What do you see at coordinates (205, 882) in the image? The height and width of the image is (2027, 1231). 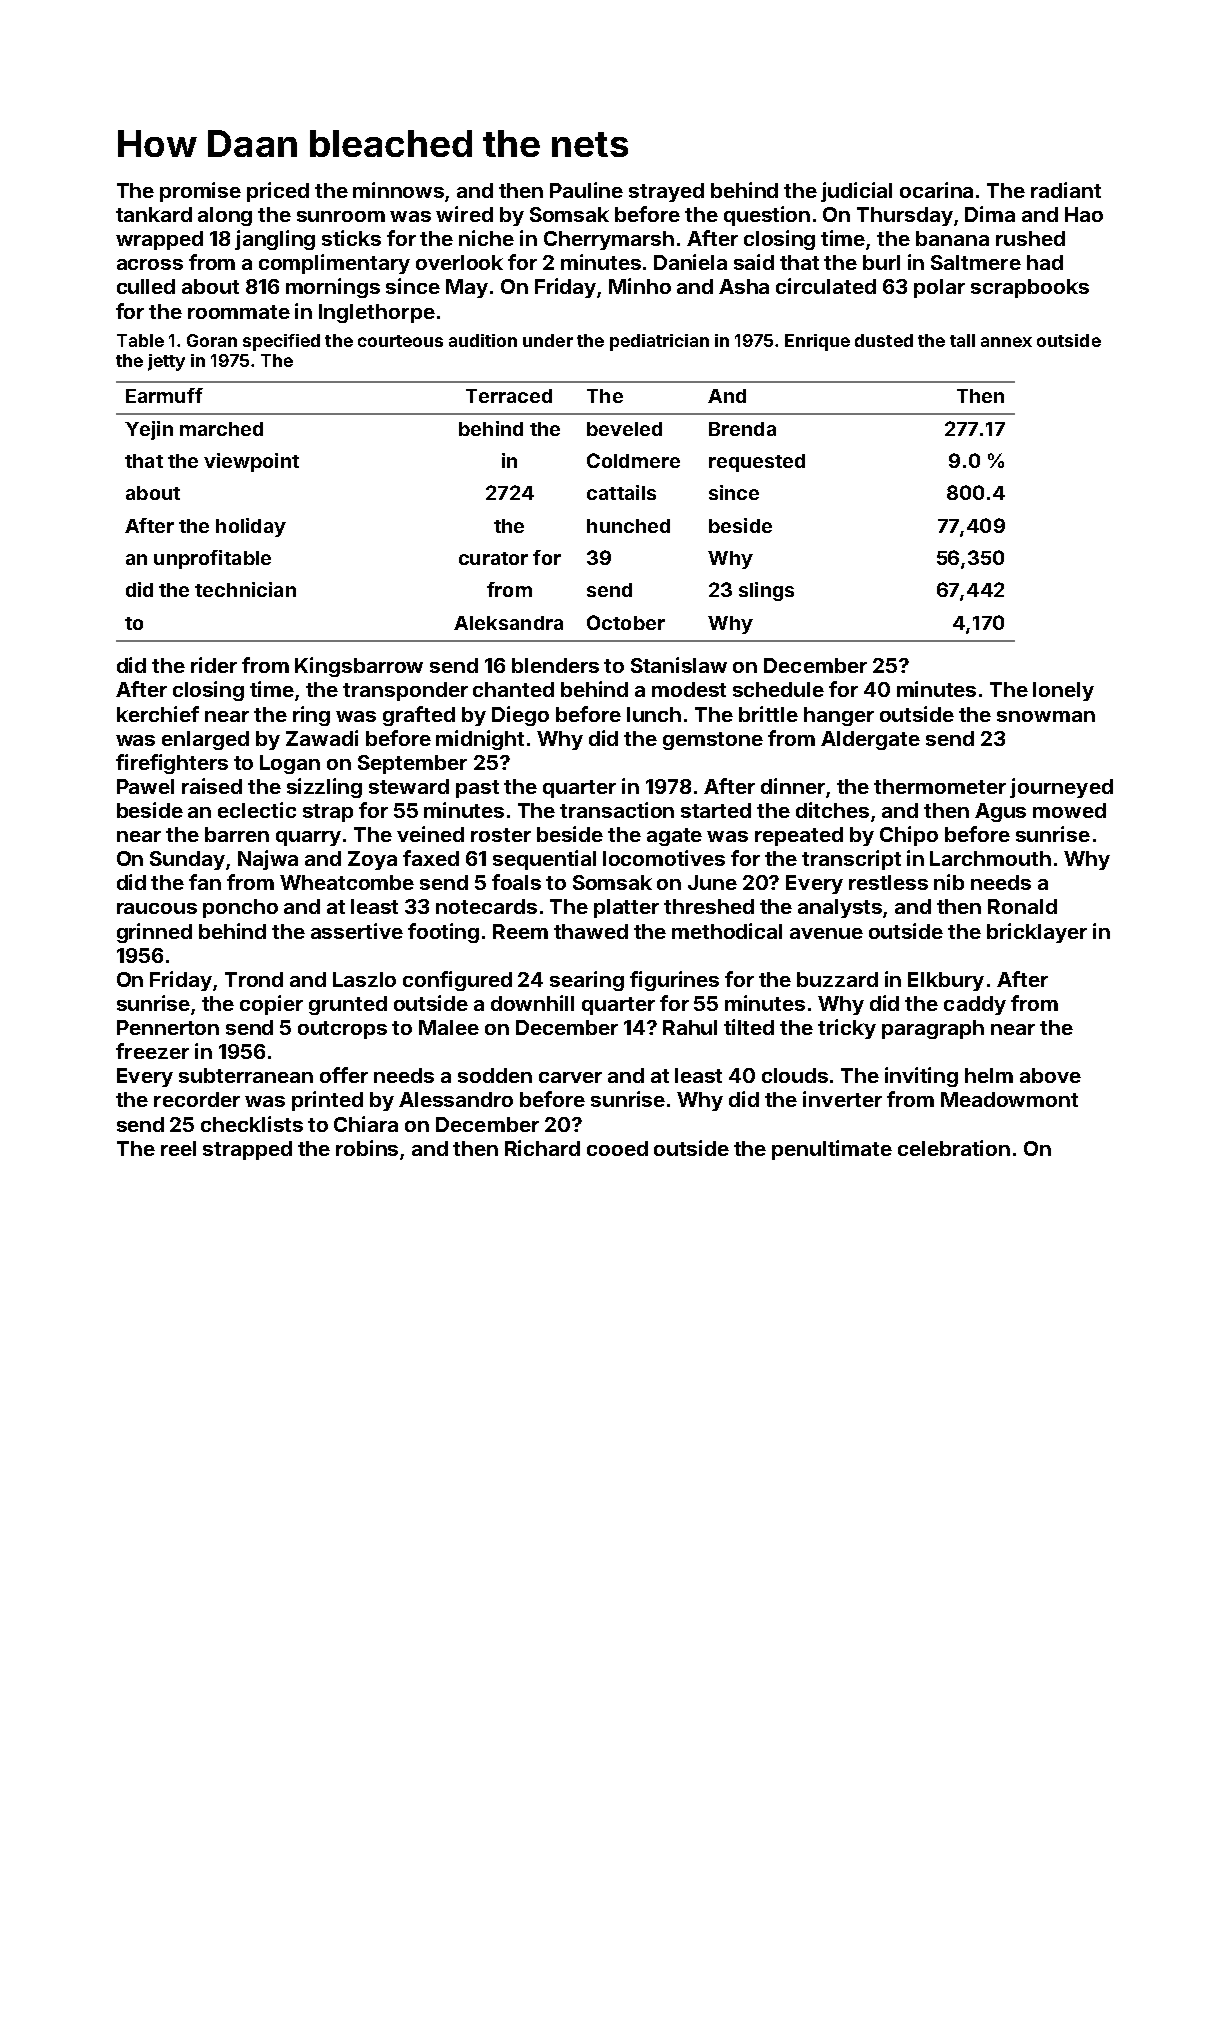 I see `fan` at bounding box center [205, 882].
